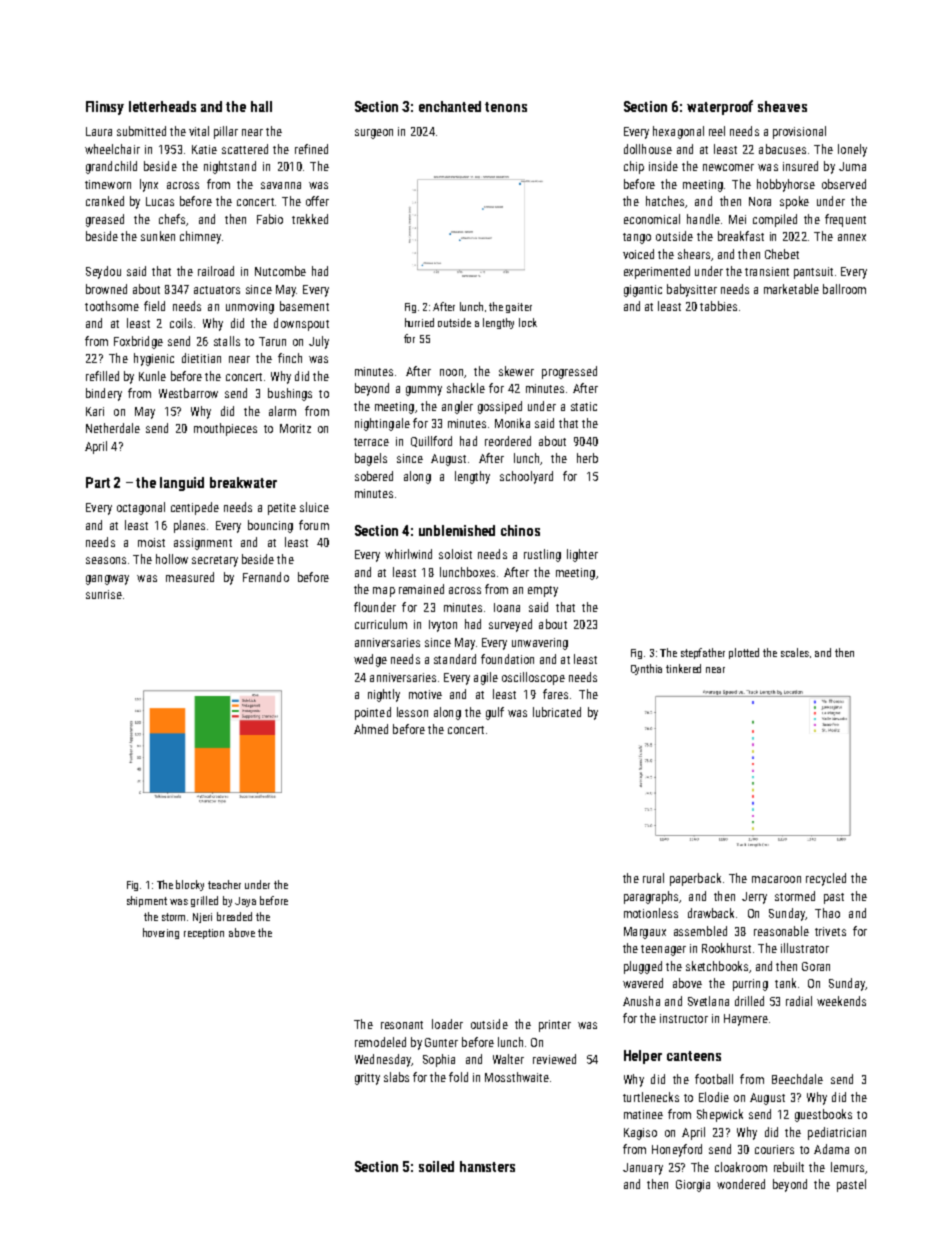 The height and width of the screenshot is (1233, 952). I want to click on gritty, so click(367, 1079).
